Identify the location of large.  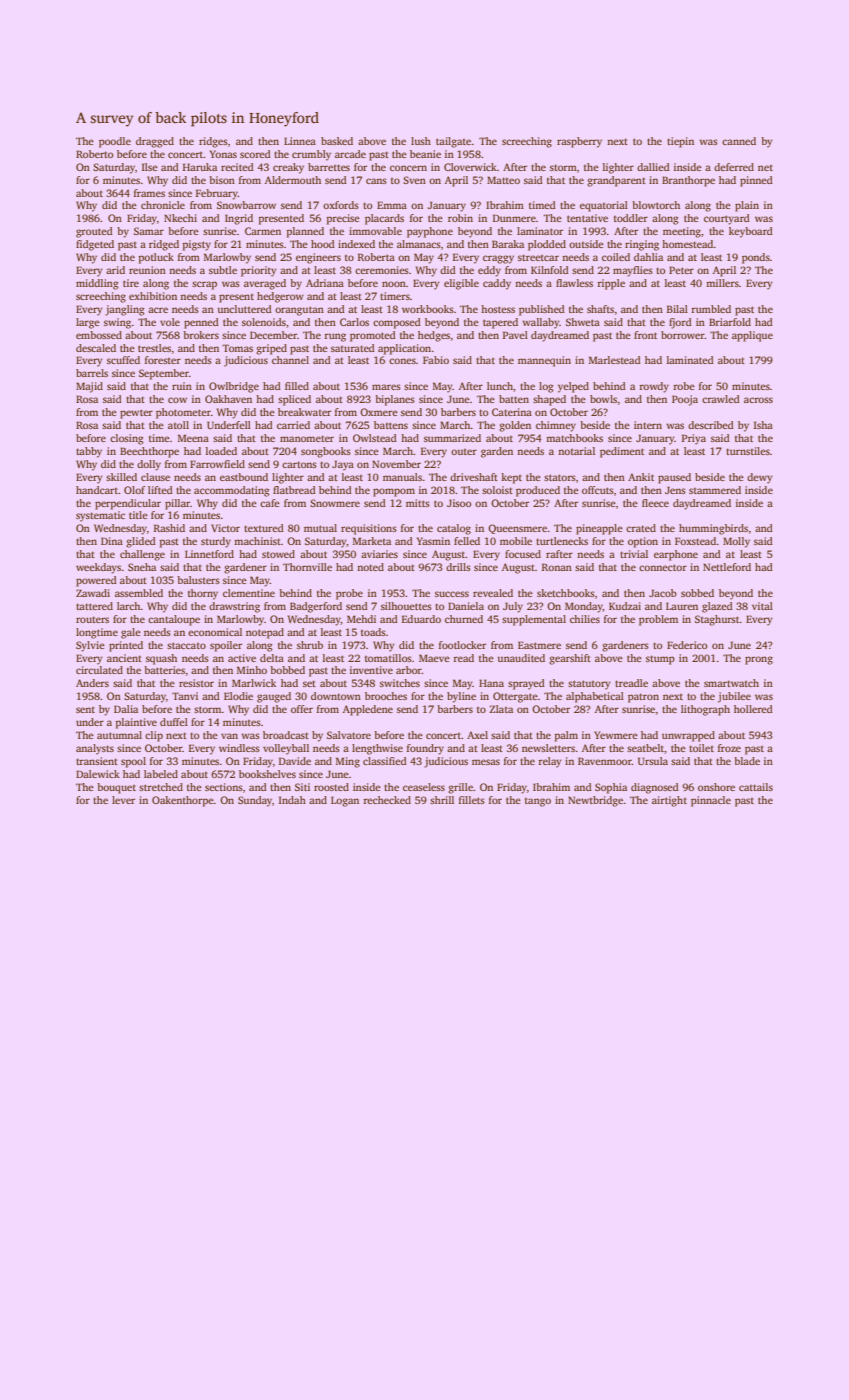
(88, 323).
